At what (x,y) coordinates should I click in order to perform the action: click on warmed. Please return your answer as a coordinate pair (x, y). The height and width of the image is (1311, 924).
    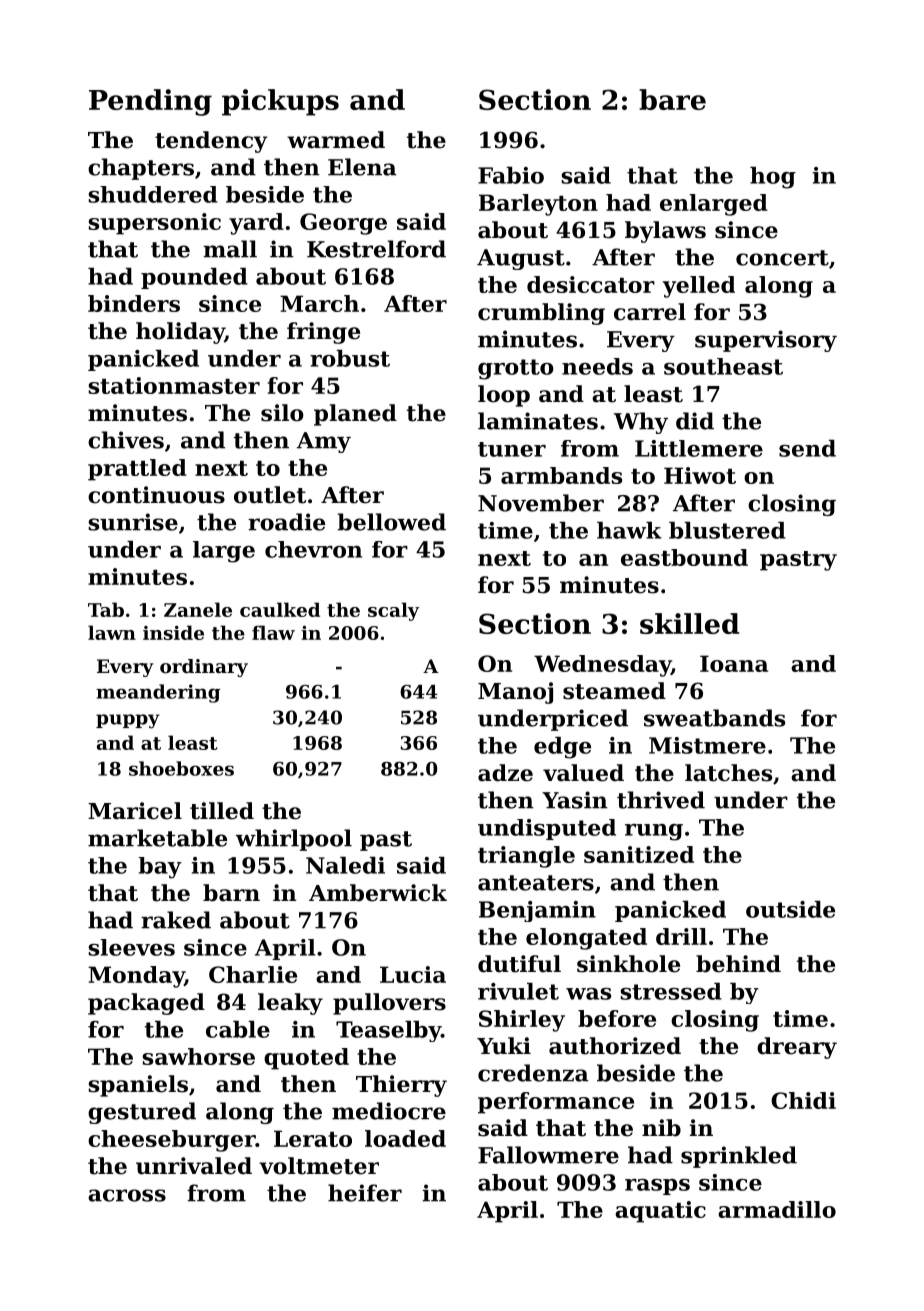
    Looking at the image, I should click on (336, 140).
